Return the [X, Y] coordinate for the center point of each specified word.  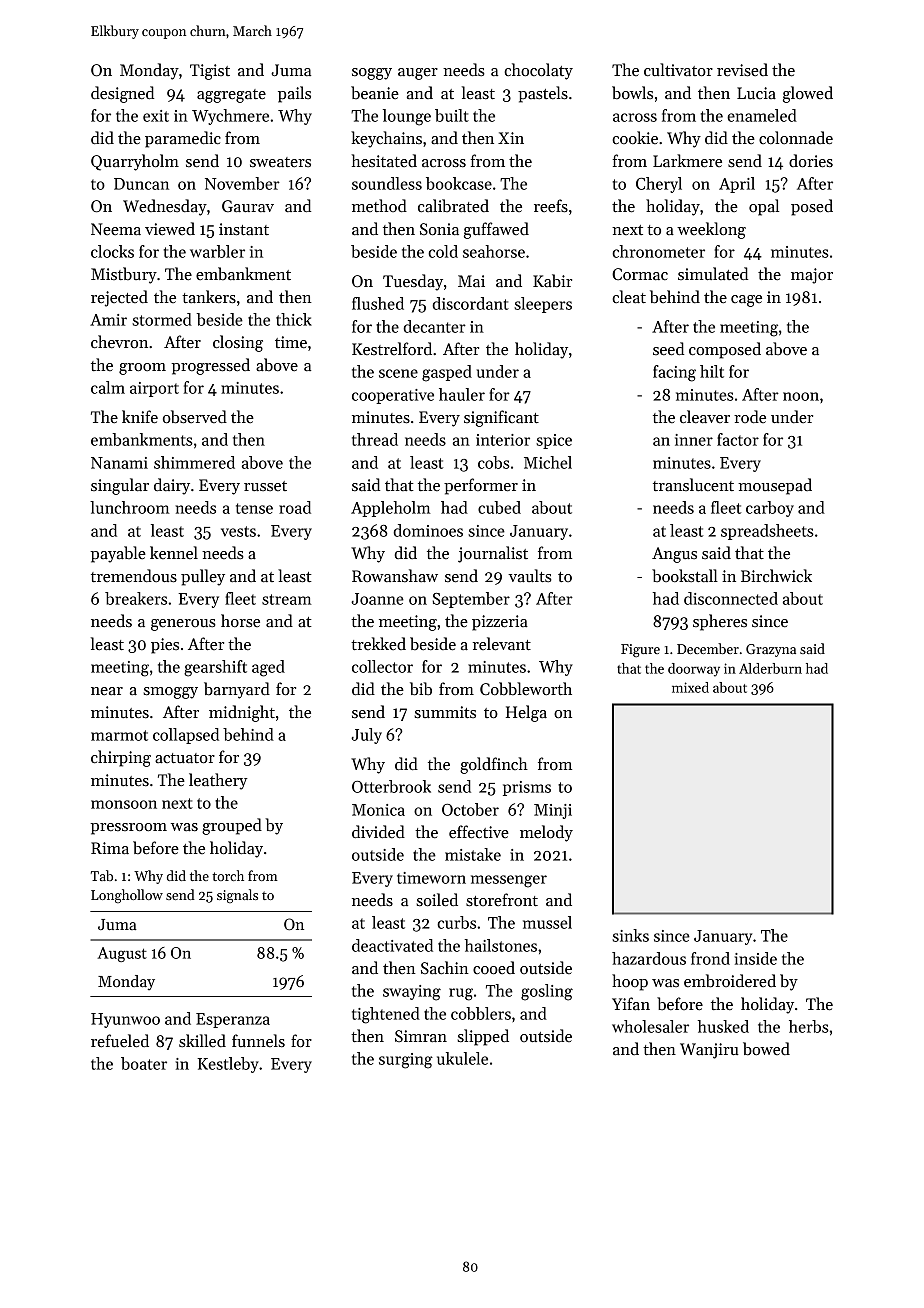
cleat [629, 297]
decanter [434, 326]
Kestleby [228, 1065]
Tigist [210, 72]
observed [195, 417]
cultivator [678, 70]
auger [418, 74]
